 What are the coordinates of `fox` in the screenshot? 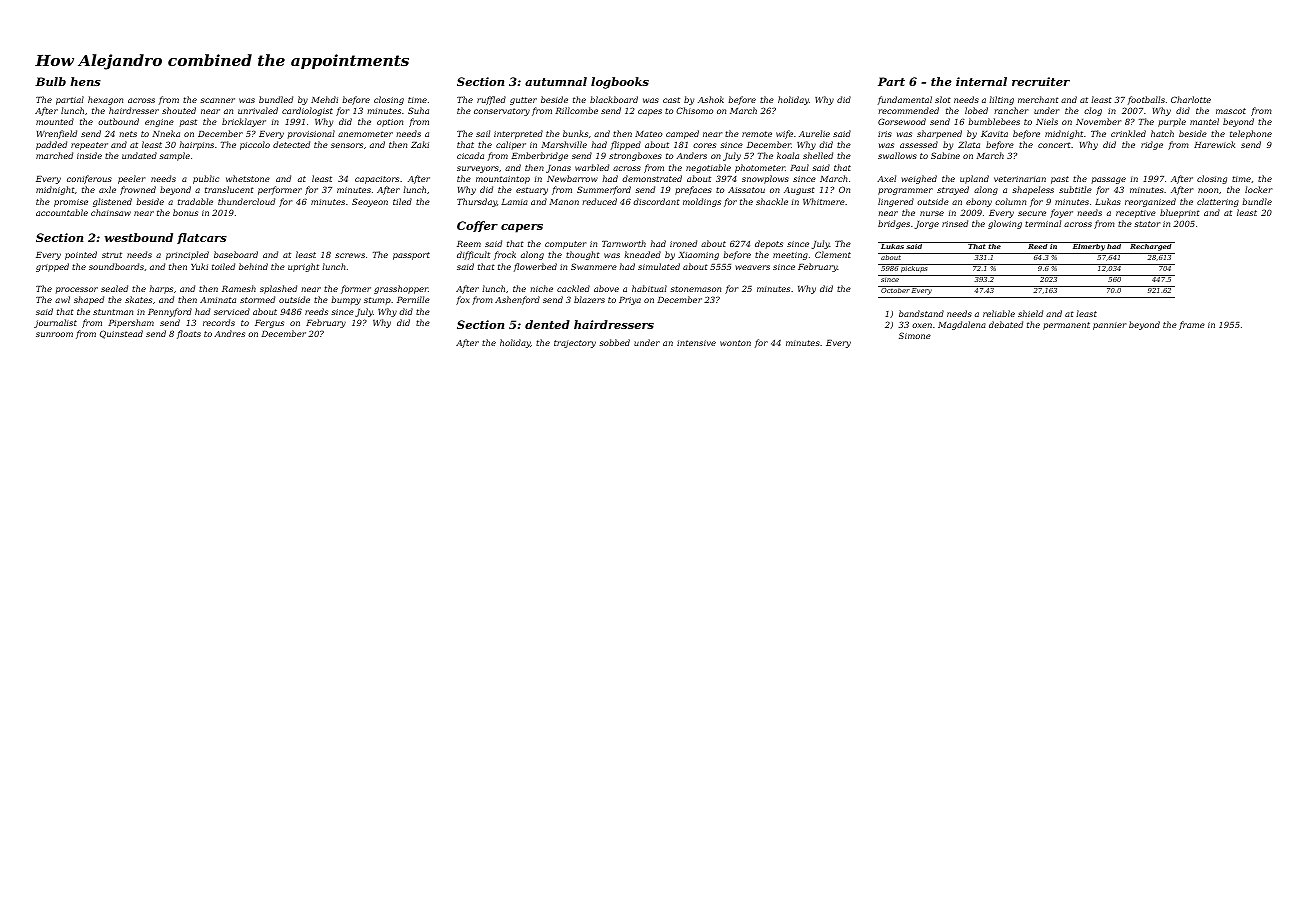 It's located at (462, 300).
